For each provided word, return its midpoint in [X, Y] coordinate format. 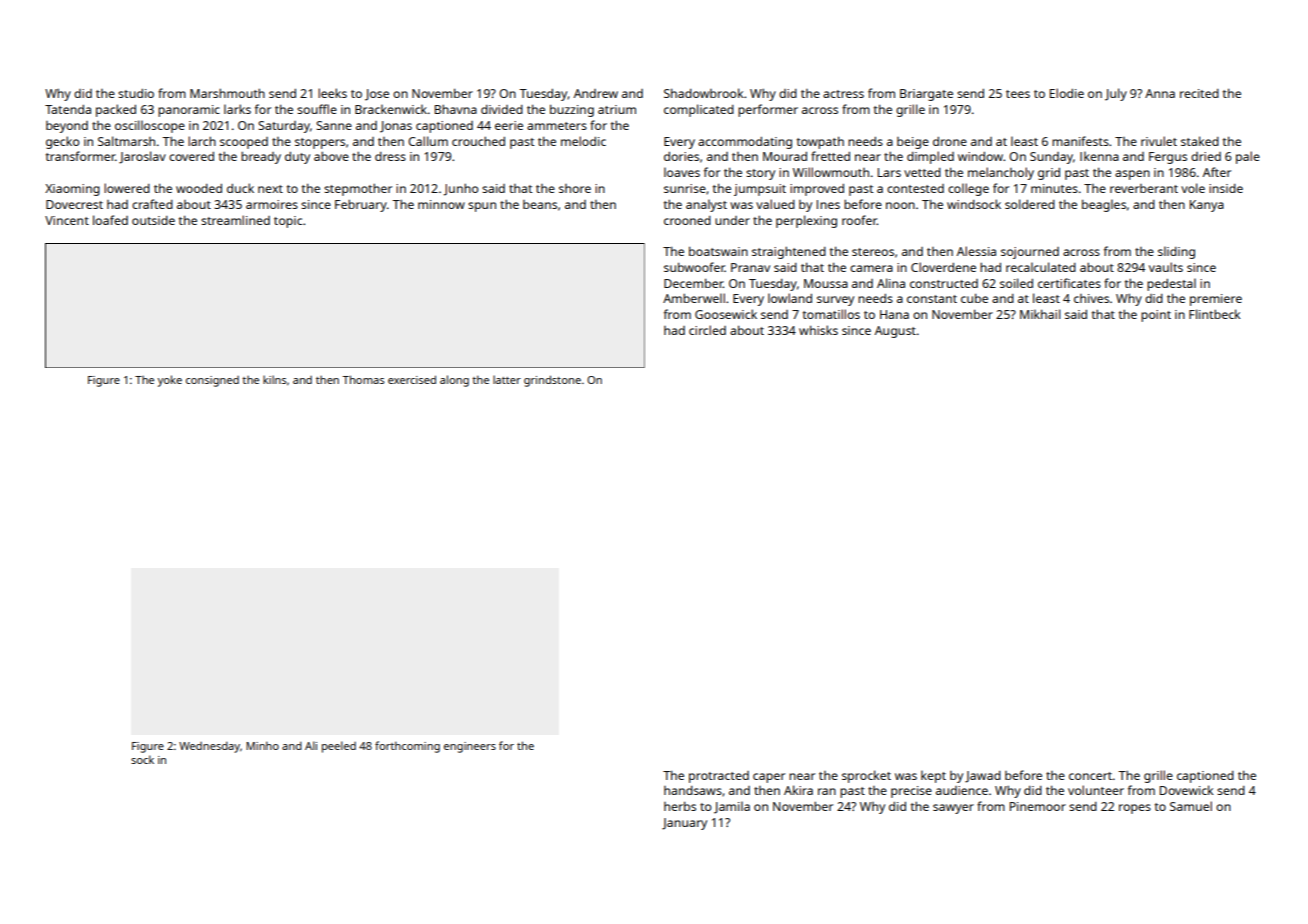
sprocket [866, 776]
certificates [1069, 283]
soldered [1030, 204]
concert [1090, 776]
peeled [339, 747]
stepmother [358, 190]
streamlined [235, 220]
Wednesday [209, 747]
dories [681, 156]
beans [540, 204]
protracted [719, 777]
